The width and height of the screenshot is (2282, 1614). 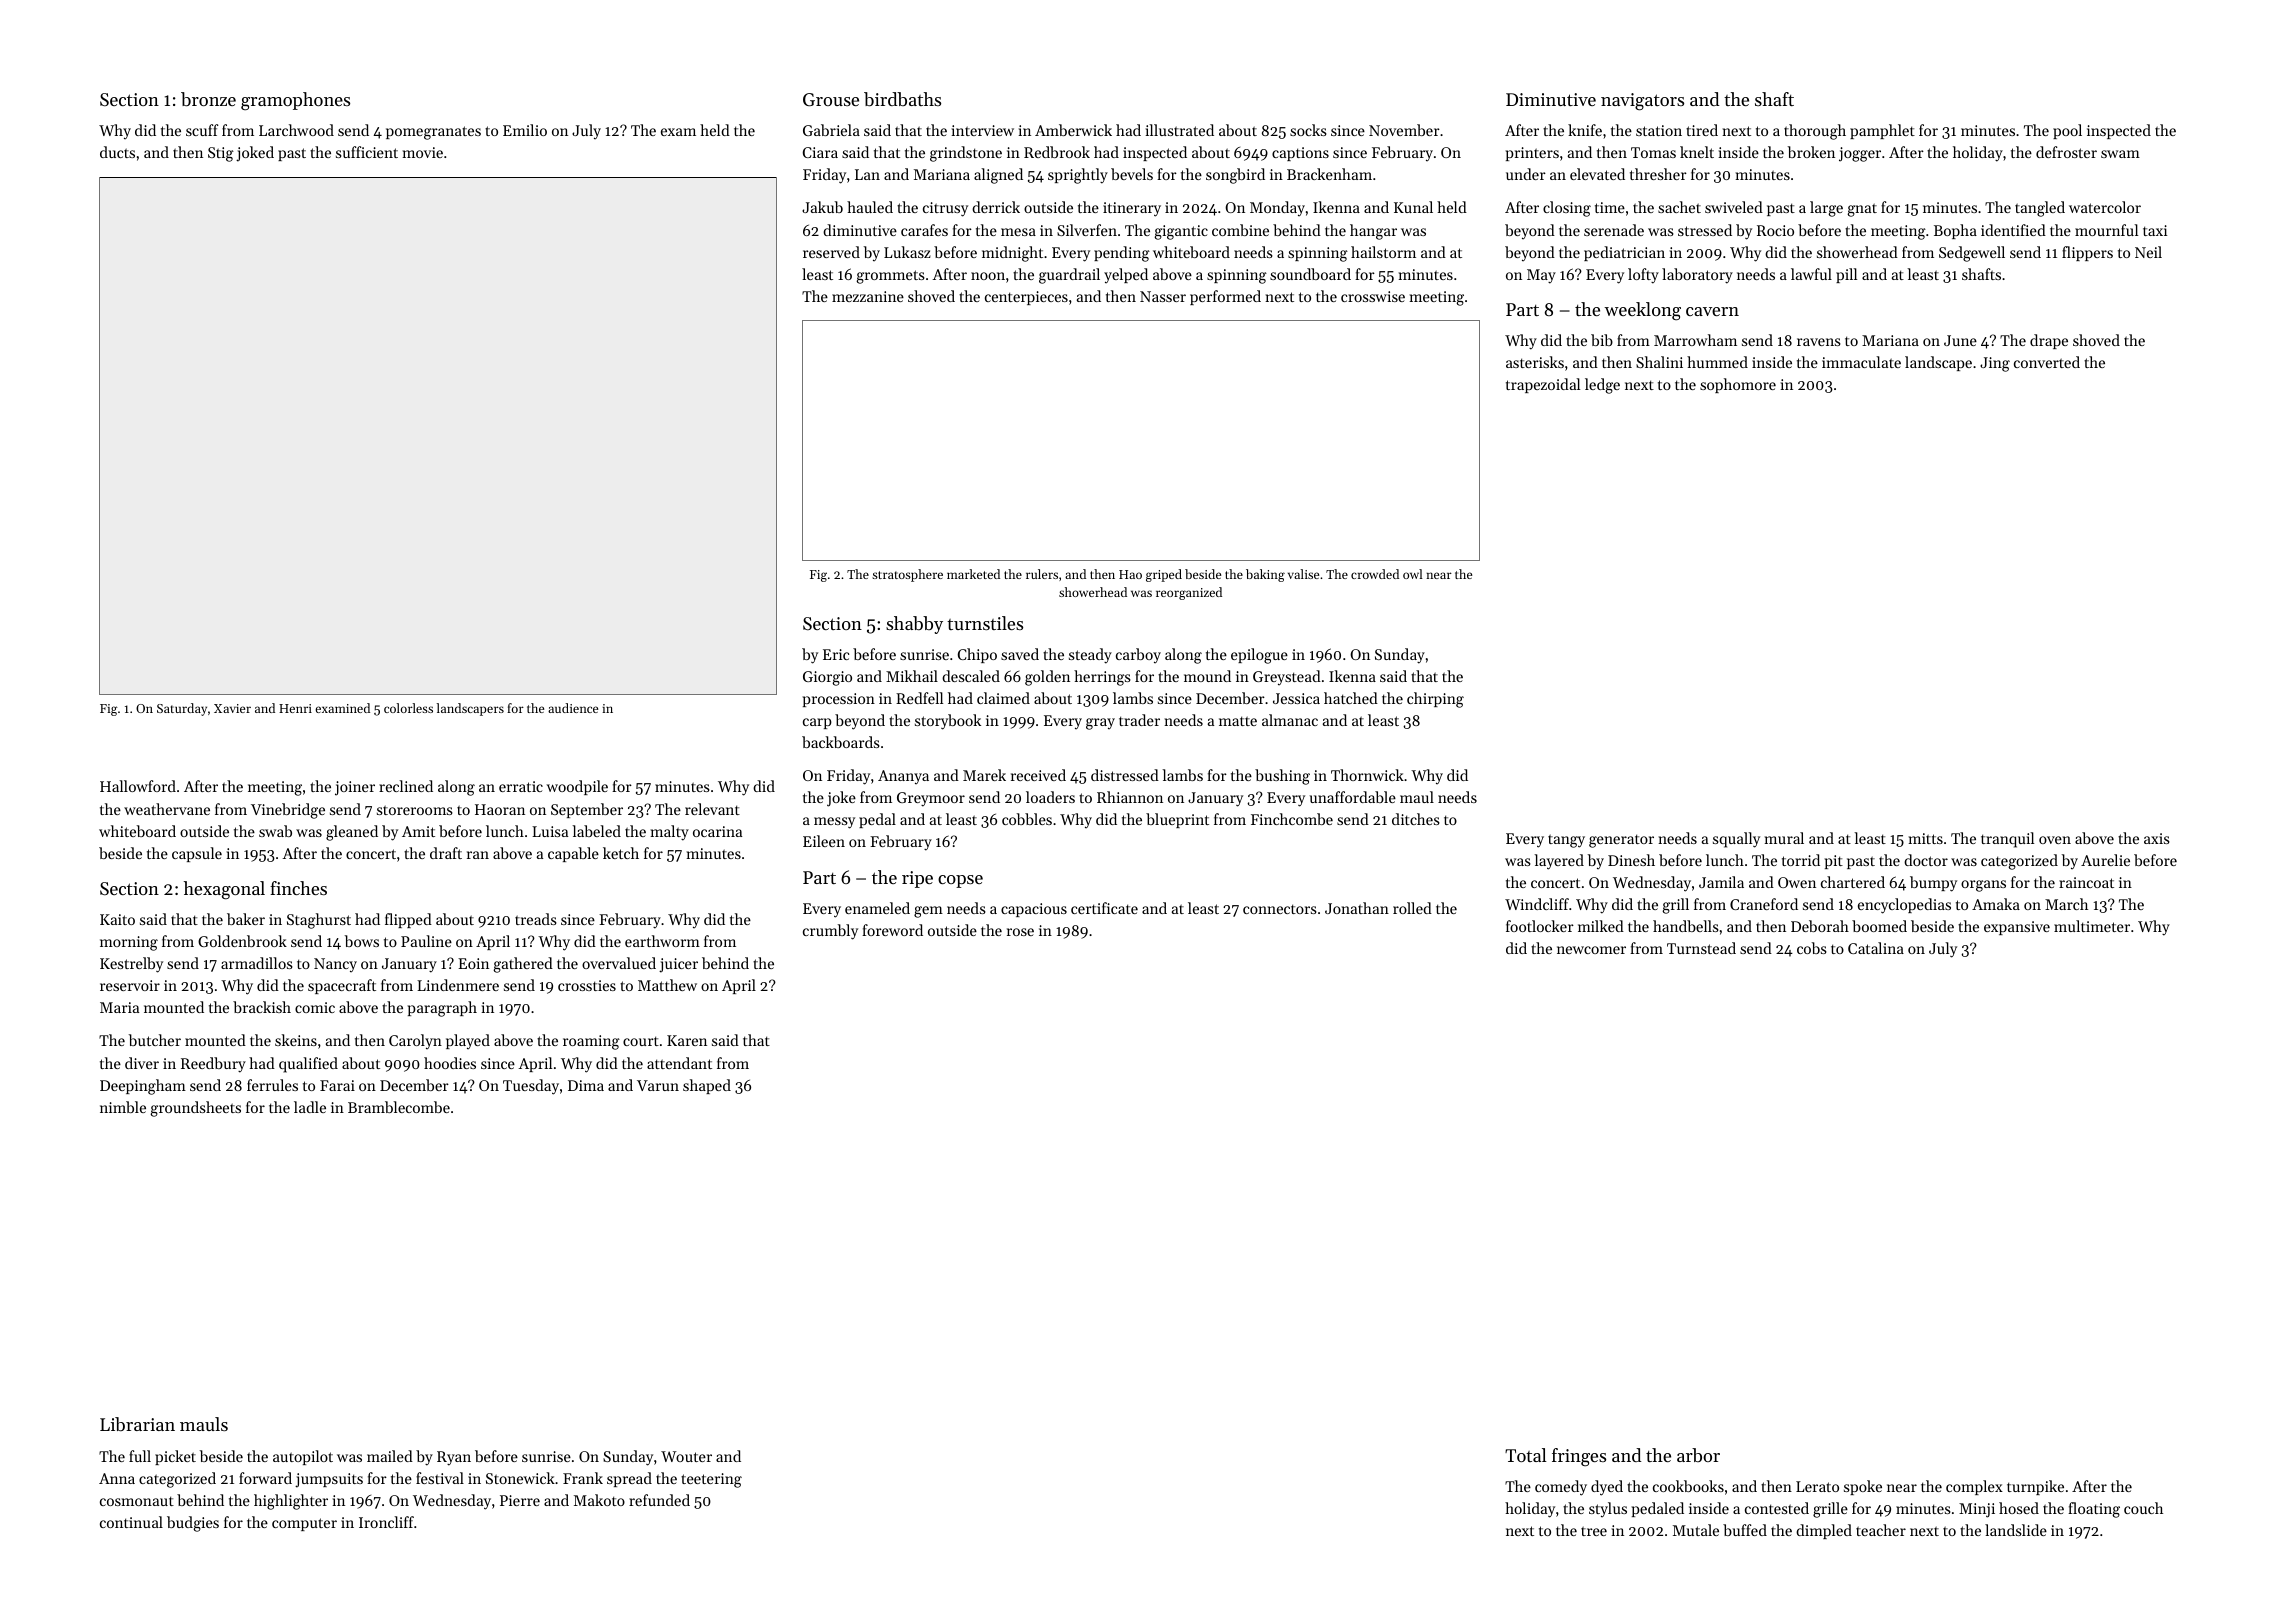 I want to click on rose, so click(x=1020, y=932).
